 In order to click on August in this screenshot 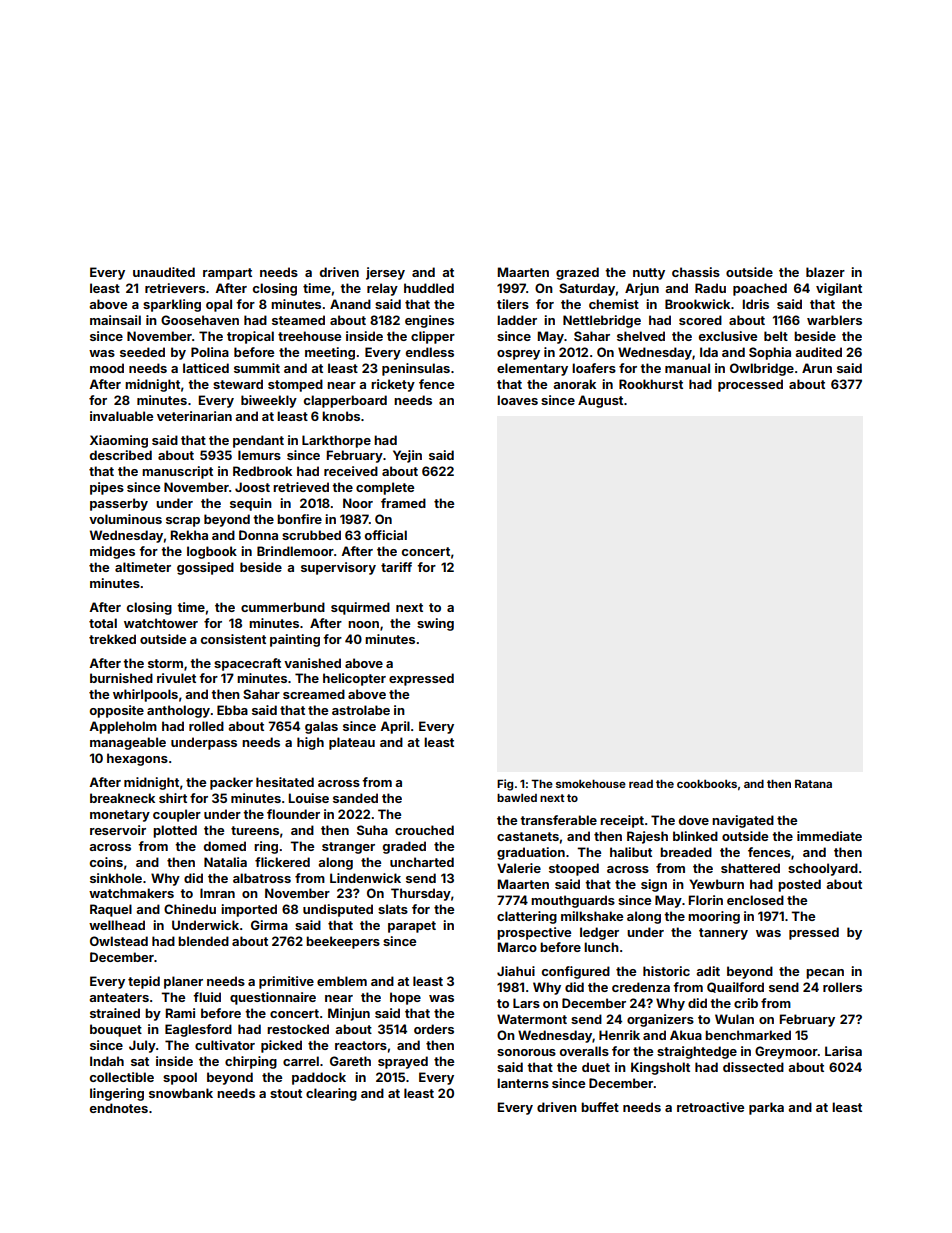, I will do `click(600, 401)`.
